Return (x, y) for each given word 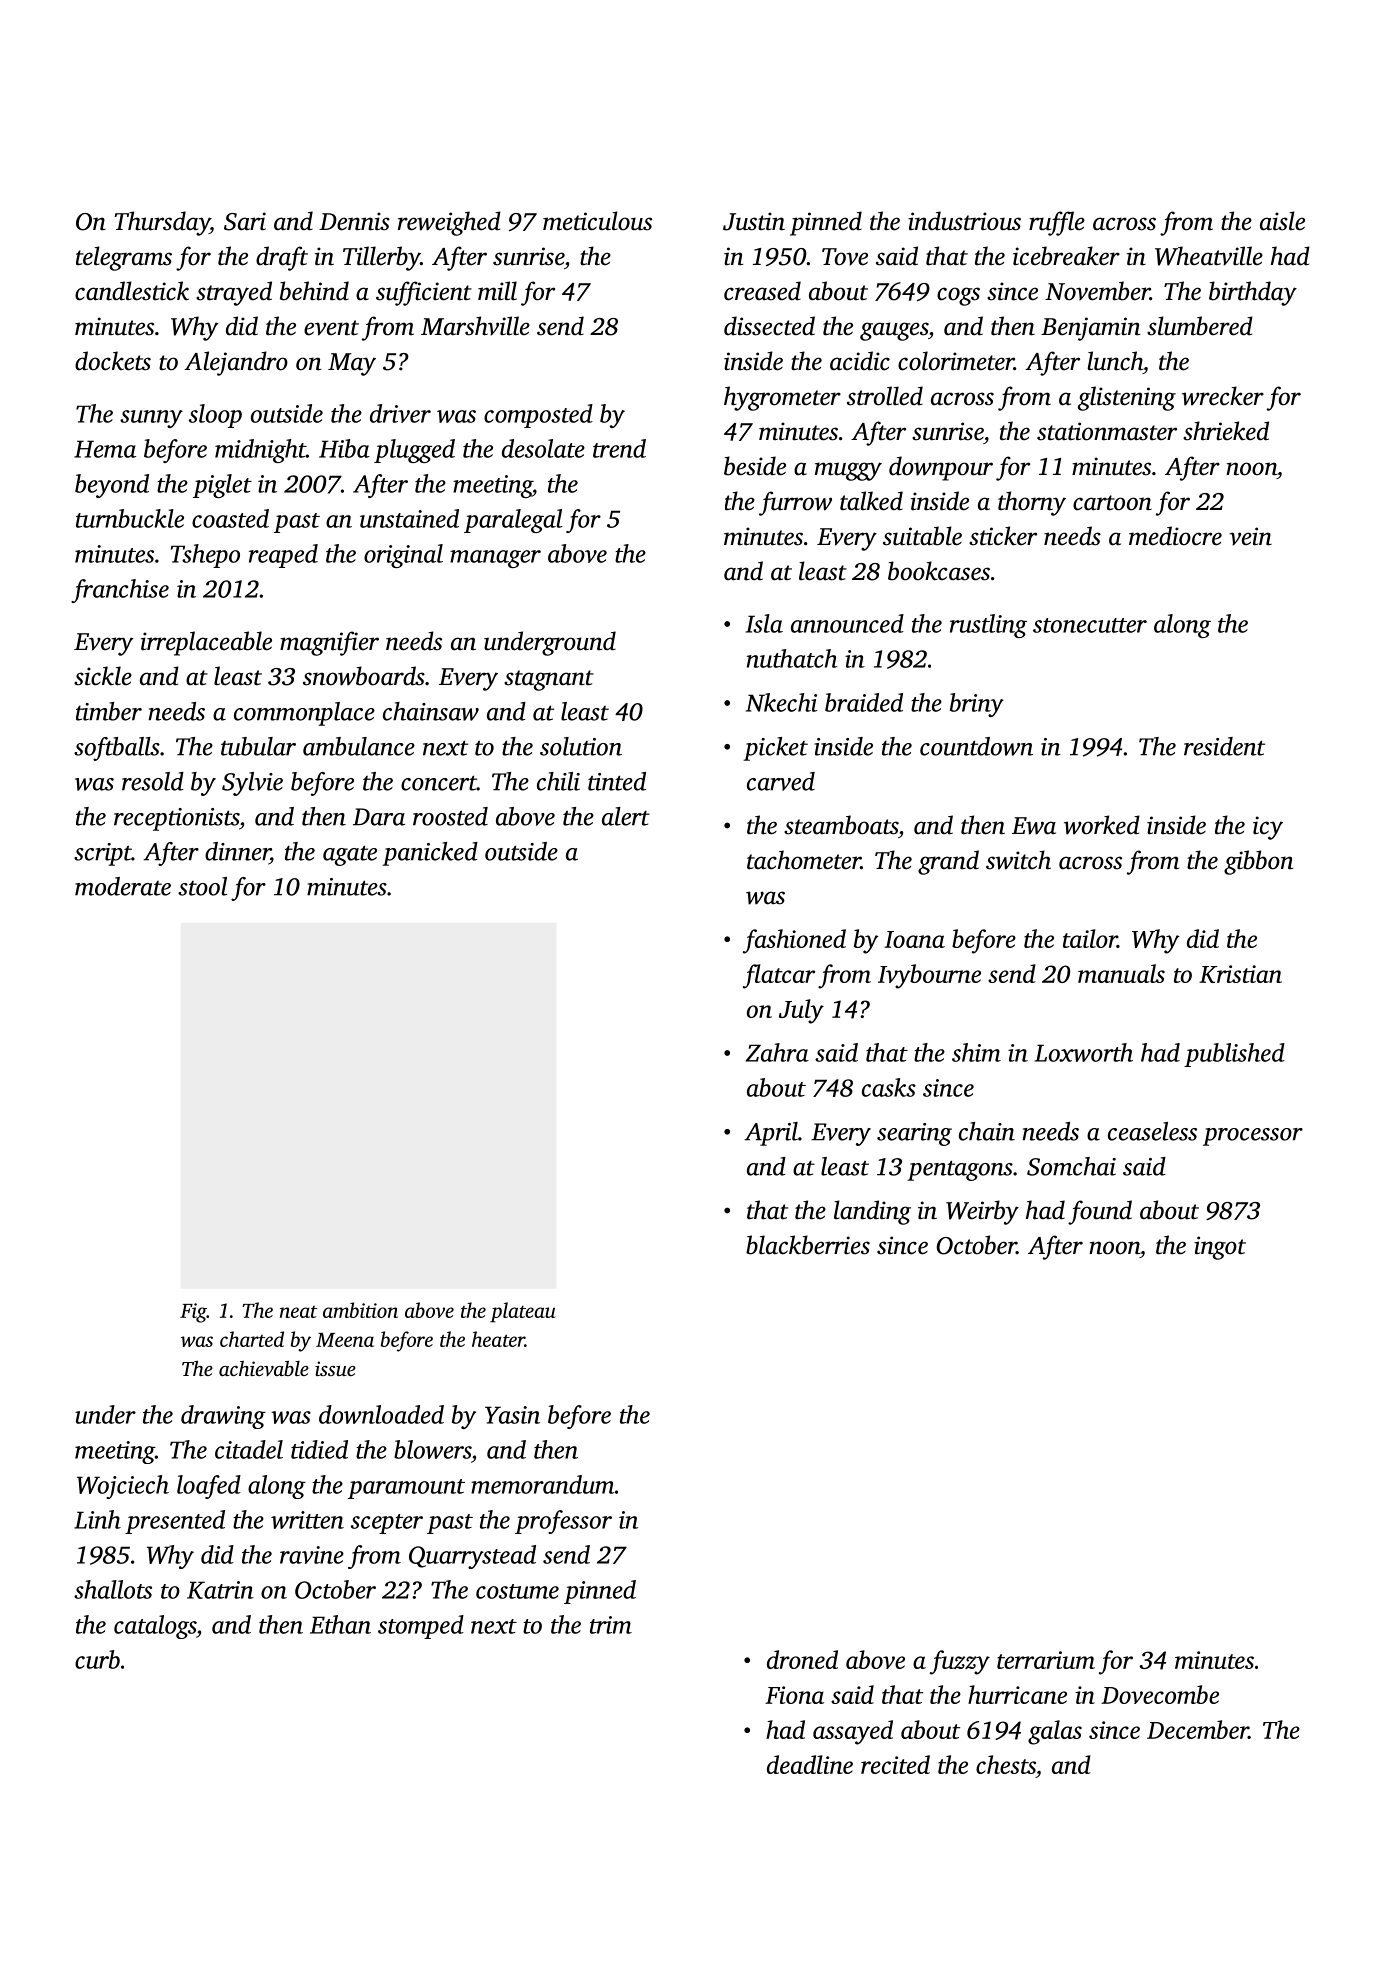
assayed (853, 1732)
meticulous (597, 221)
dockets (113, 361)
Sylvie (252, 784)
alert (626, 816)
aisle (1282, 221)
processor (1253, 1137)
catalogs (155, 1627)
